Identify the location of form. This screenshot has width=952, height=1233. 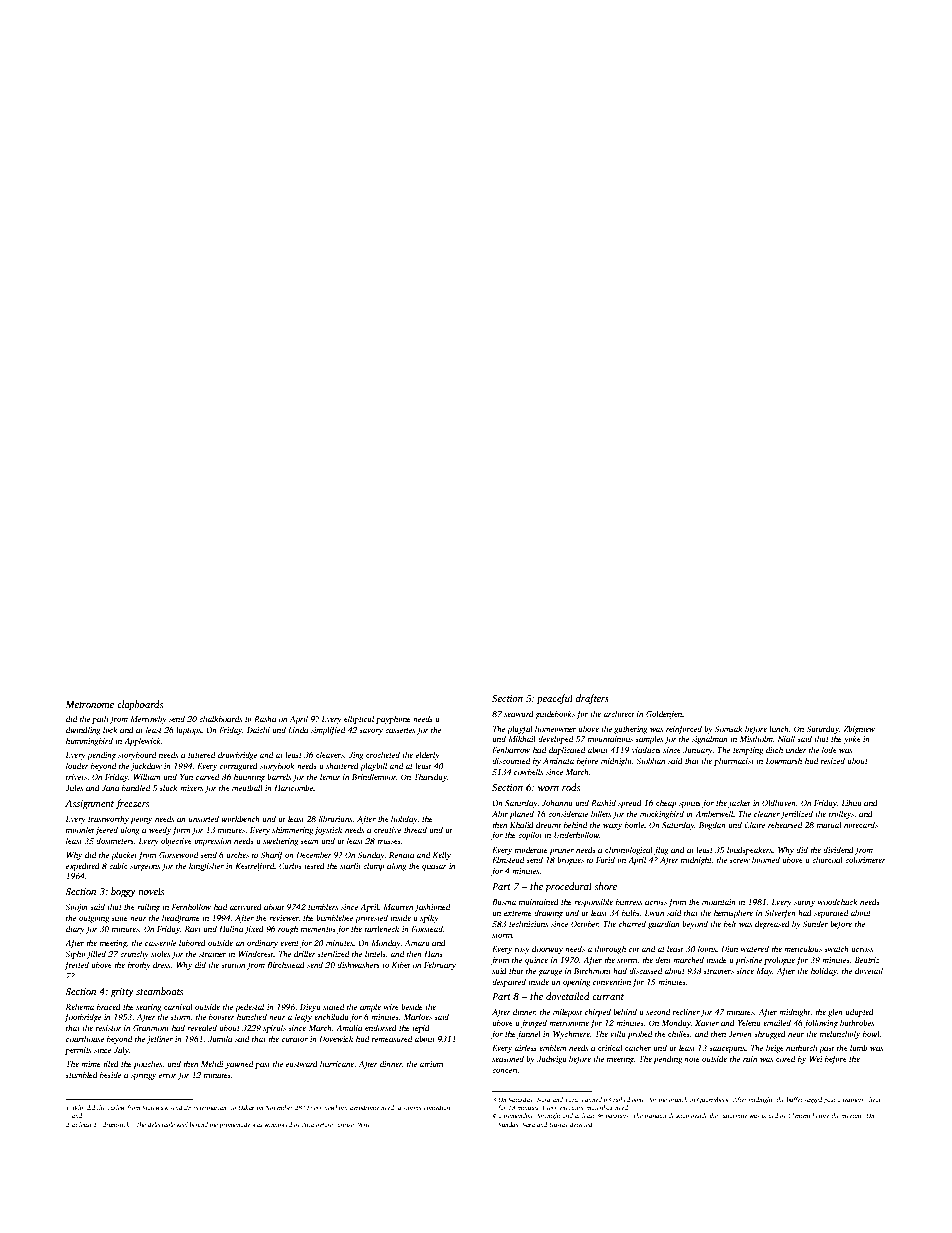
(181, 830).
